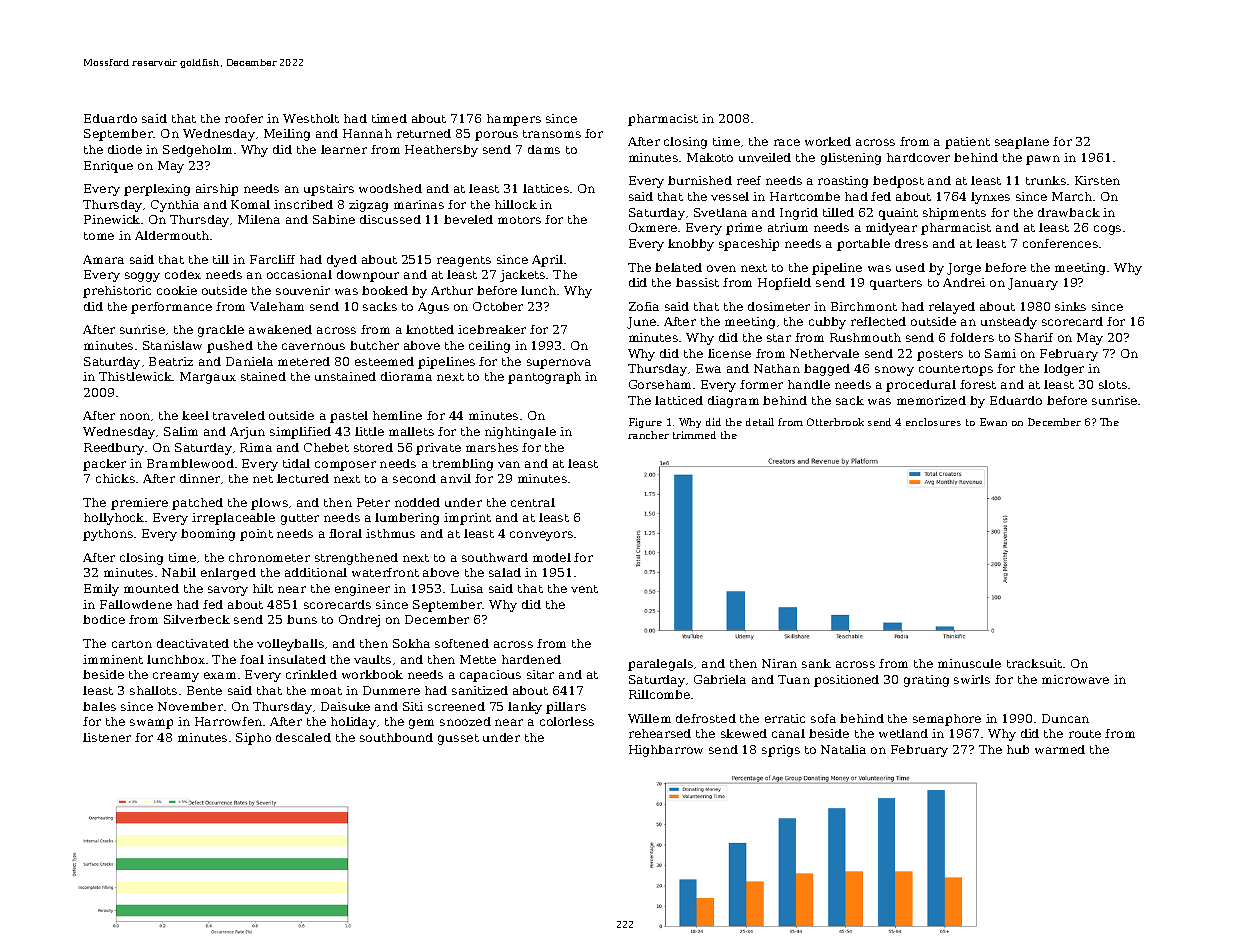 This screenshot has height=952, width=1233. I want to click on trimmed, so click(694, 435).
